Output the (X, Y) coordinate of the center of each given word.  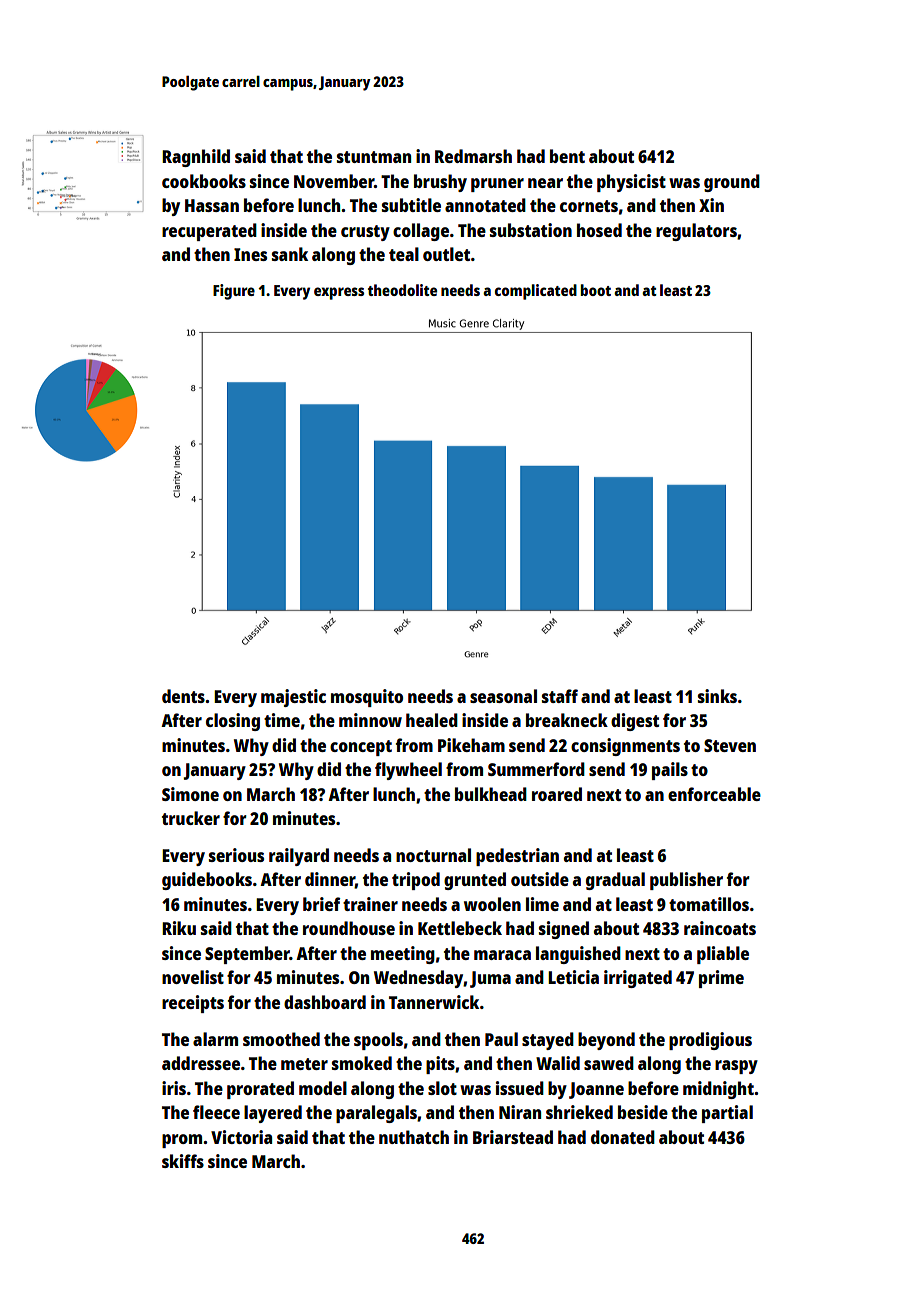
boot (595, 290)
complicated (536, 292)
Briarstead (513, 1137)
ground (732, 183)
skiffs (183, 1161)
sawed (609, 1063)
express (339, 293)
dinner (330, 880)
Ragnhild (196, 158)
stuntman (374, 157)
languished (578, 955)
